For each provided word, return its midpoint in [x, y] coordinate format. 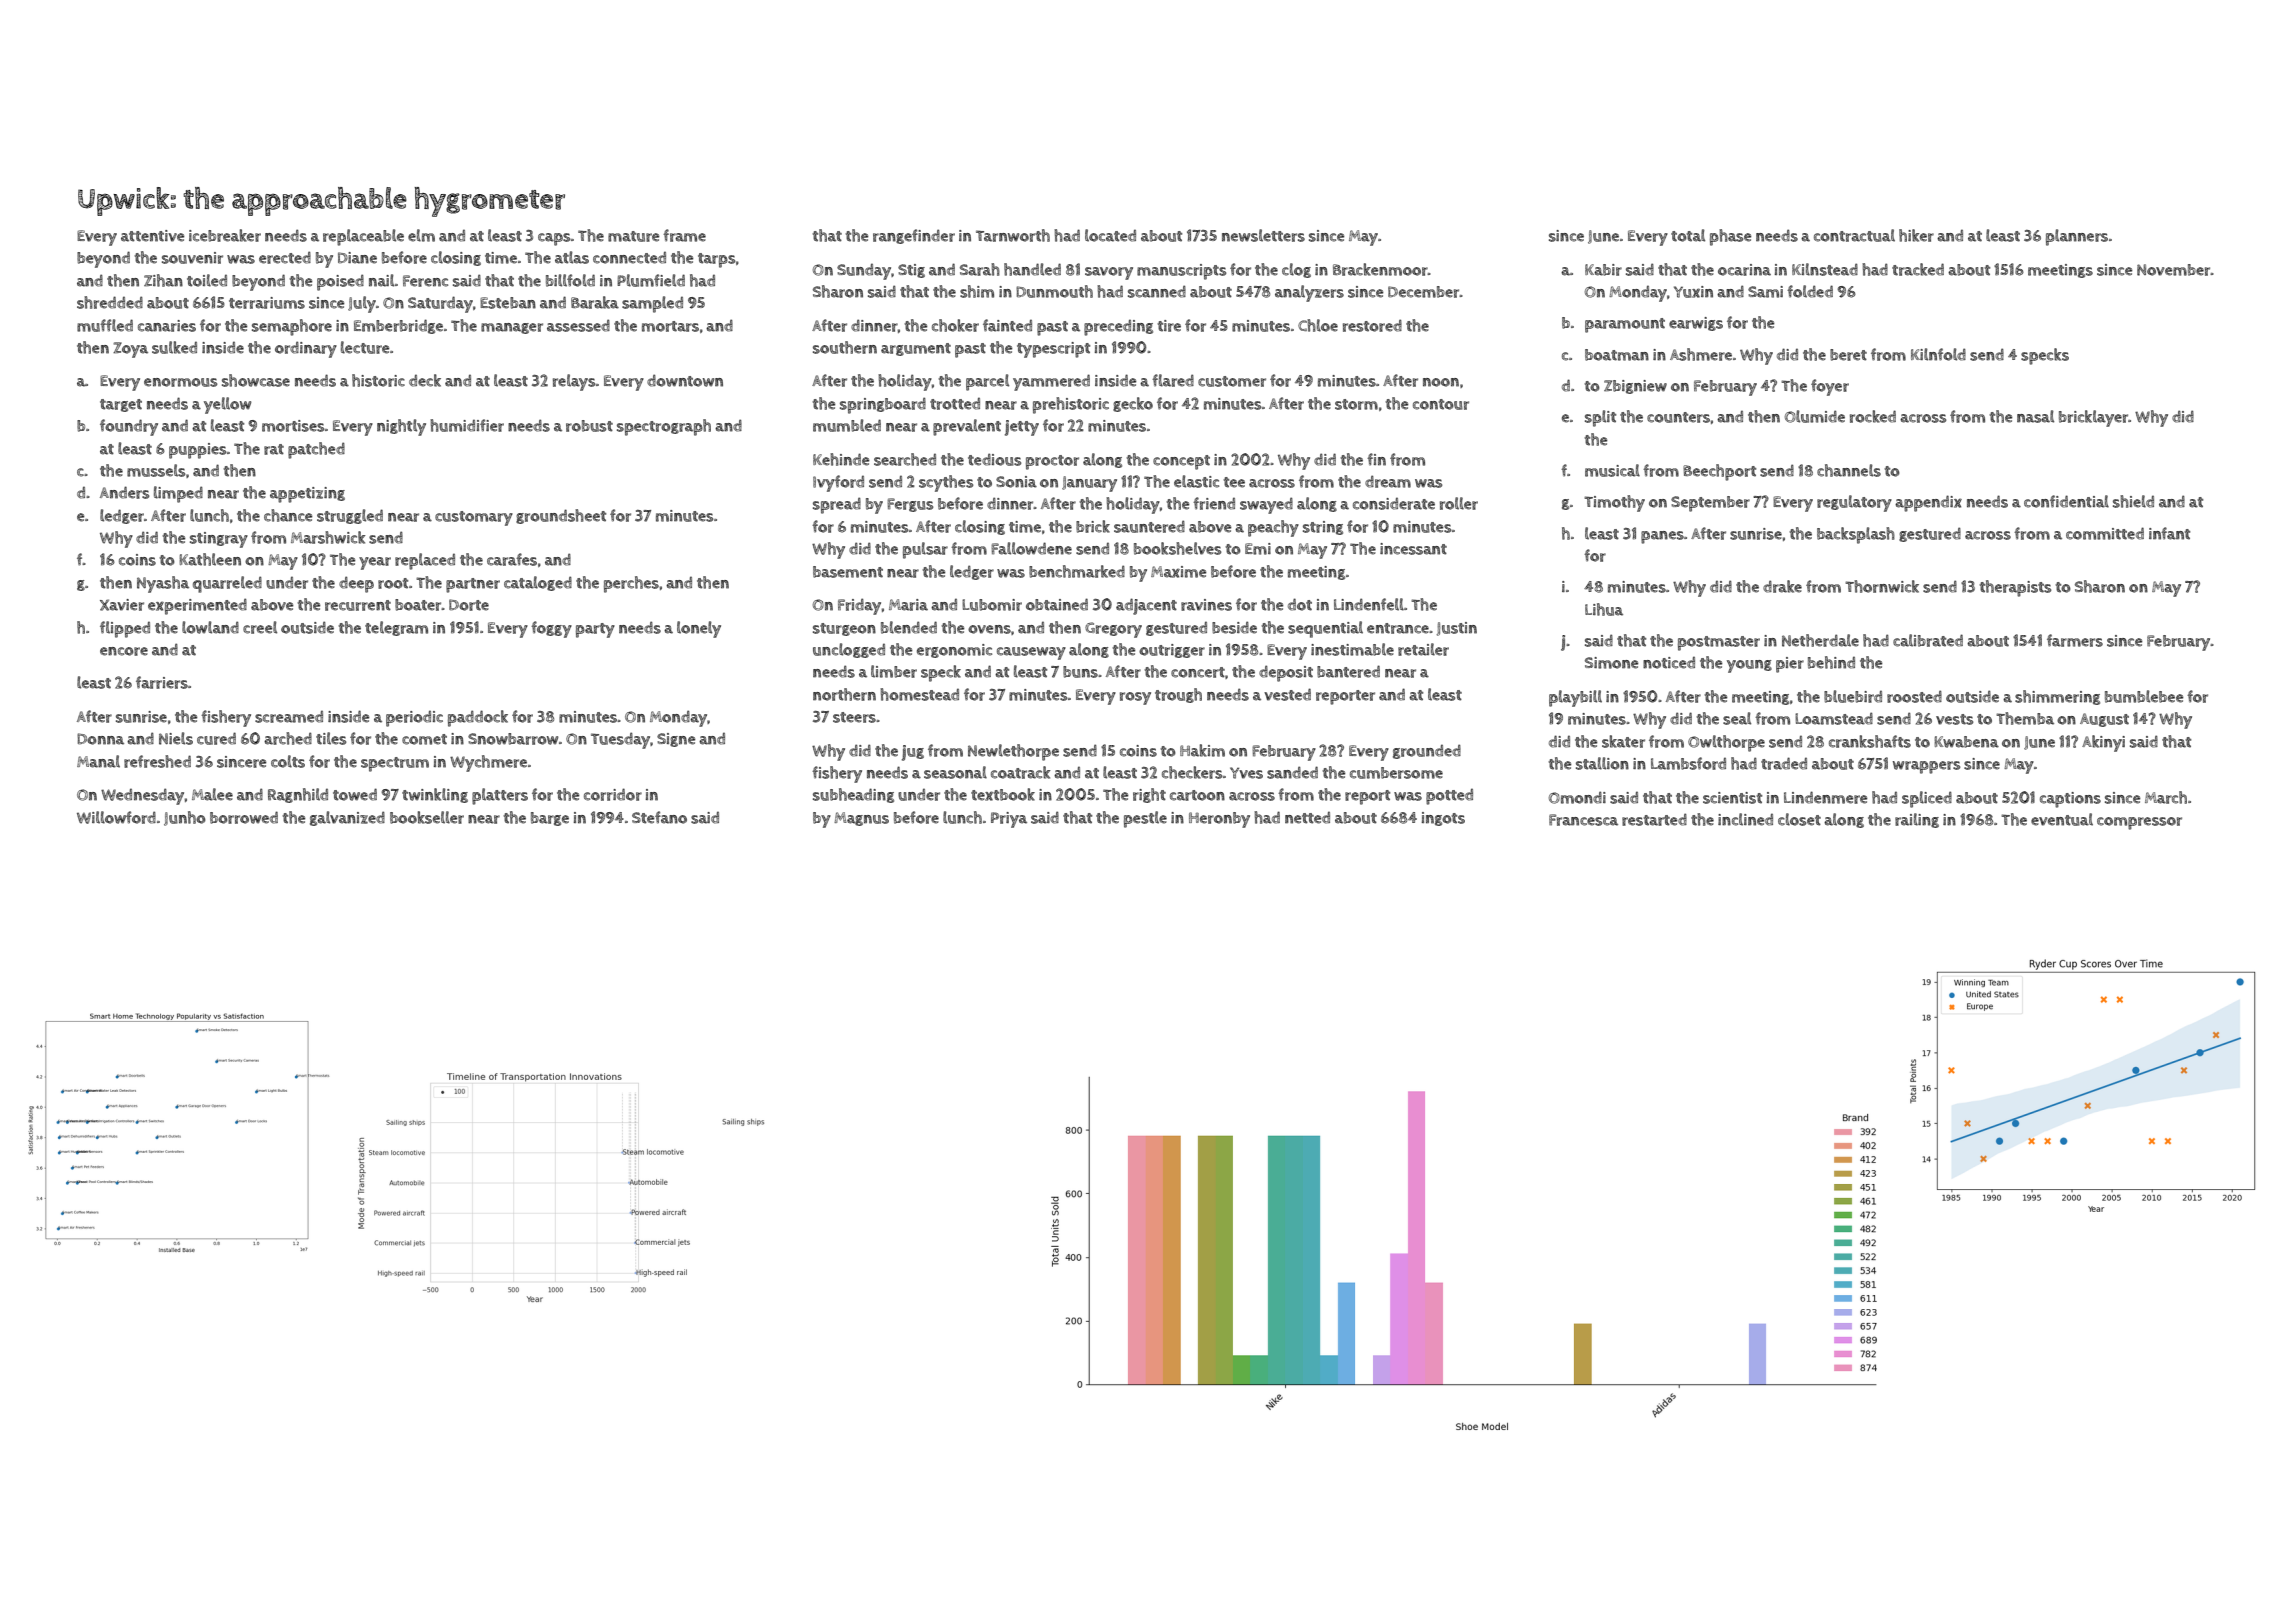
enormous [180, 382]
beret [1848, 355]
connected [629, 258]
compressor [2139, 823]
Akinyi [2103, 743]
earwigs [1696, 324]
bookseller [427, 817]
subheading [853, 795]
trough [1178, 695]
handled [1032, 269]
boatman [1617, 355]
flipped [125, 629]
